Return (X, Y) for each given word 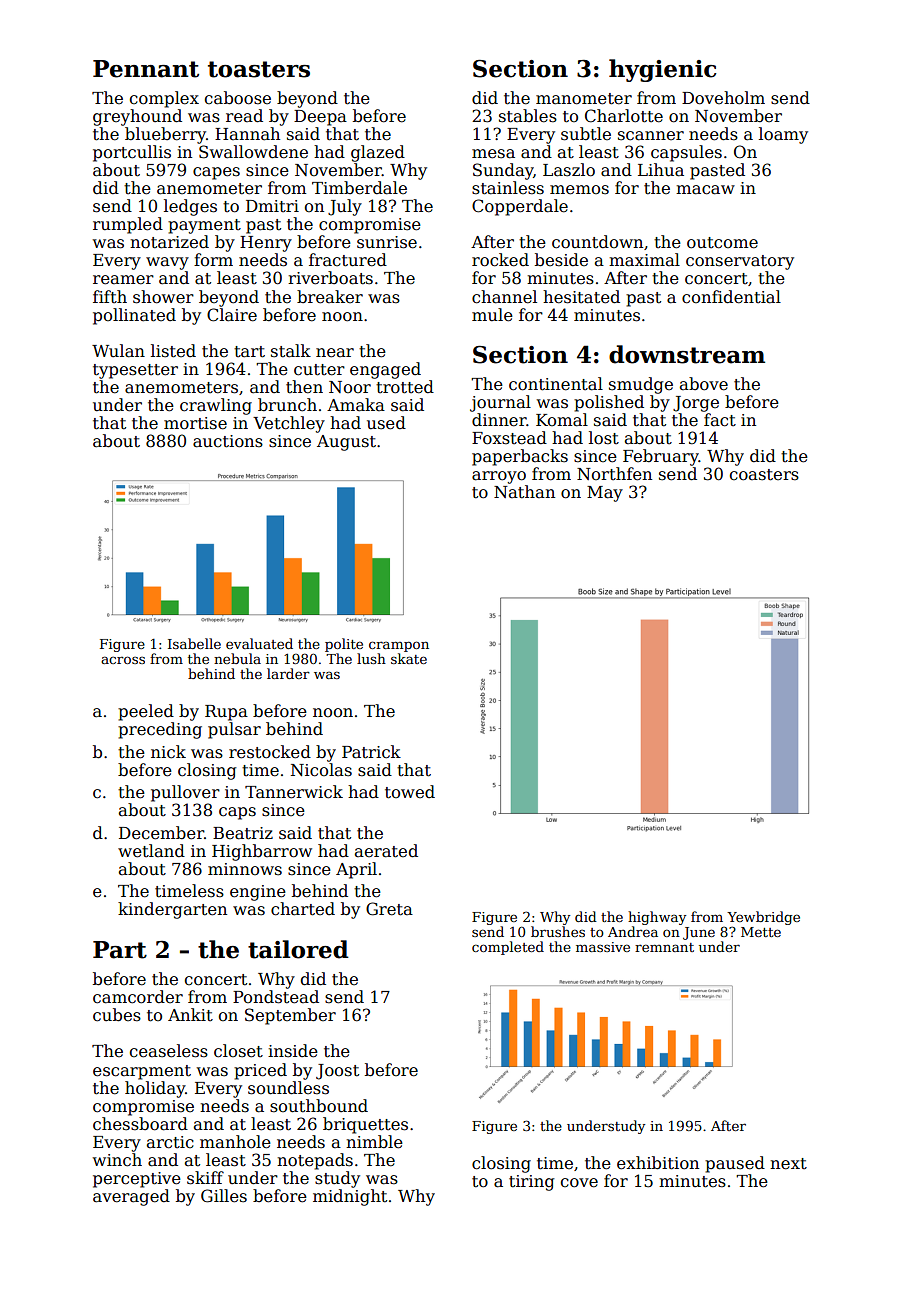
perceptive (137, 1180)
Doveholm (723, 98)
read (244, 116)
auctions (228, 441)
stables (528, 116)
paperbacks (520, 457)
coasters (764, 475)
